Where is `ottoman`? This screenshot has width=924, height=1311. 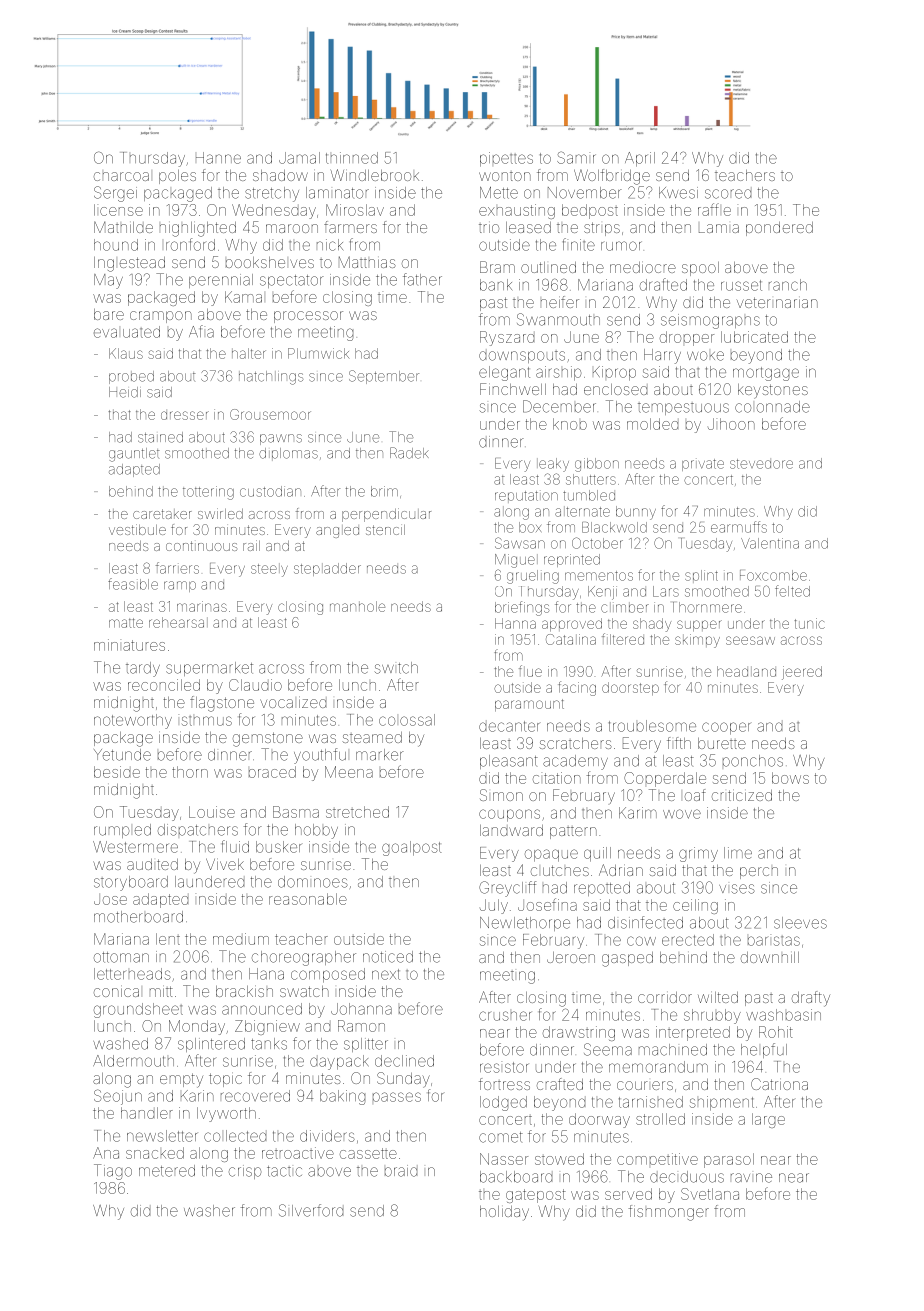
ottoman is located at coordinates (121, 957).
